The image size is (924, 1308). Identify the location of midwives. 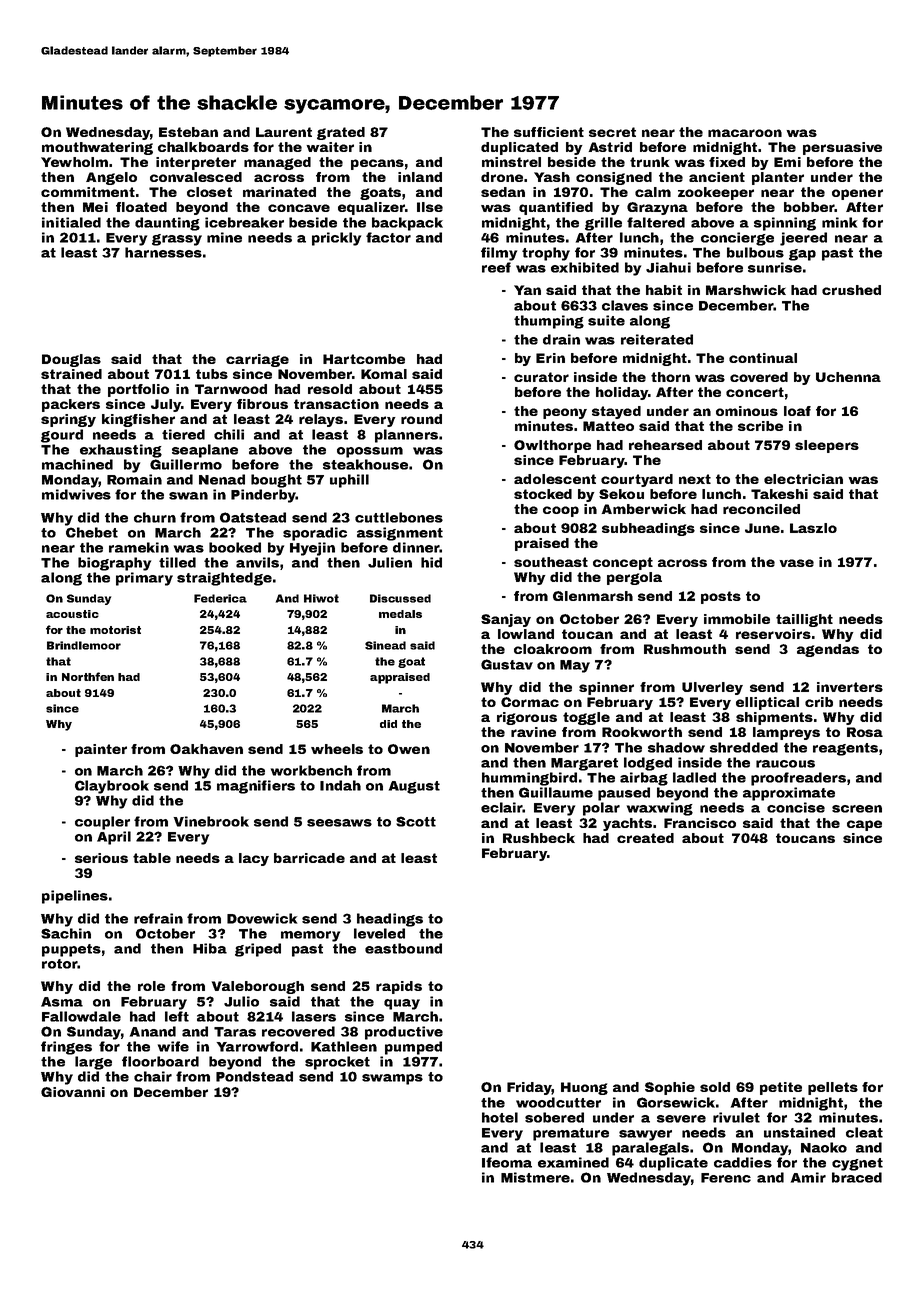
(76, 494).
